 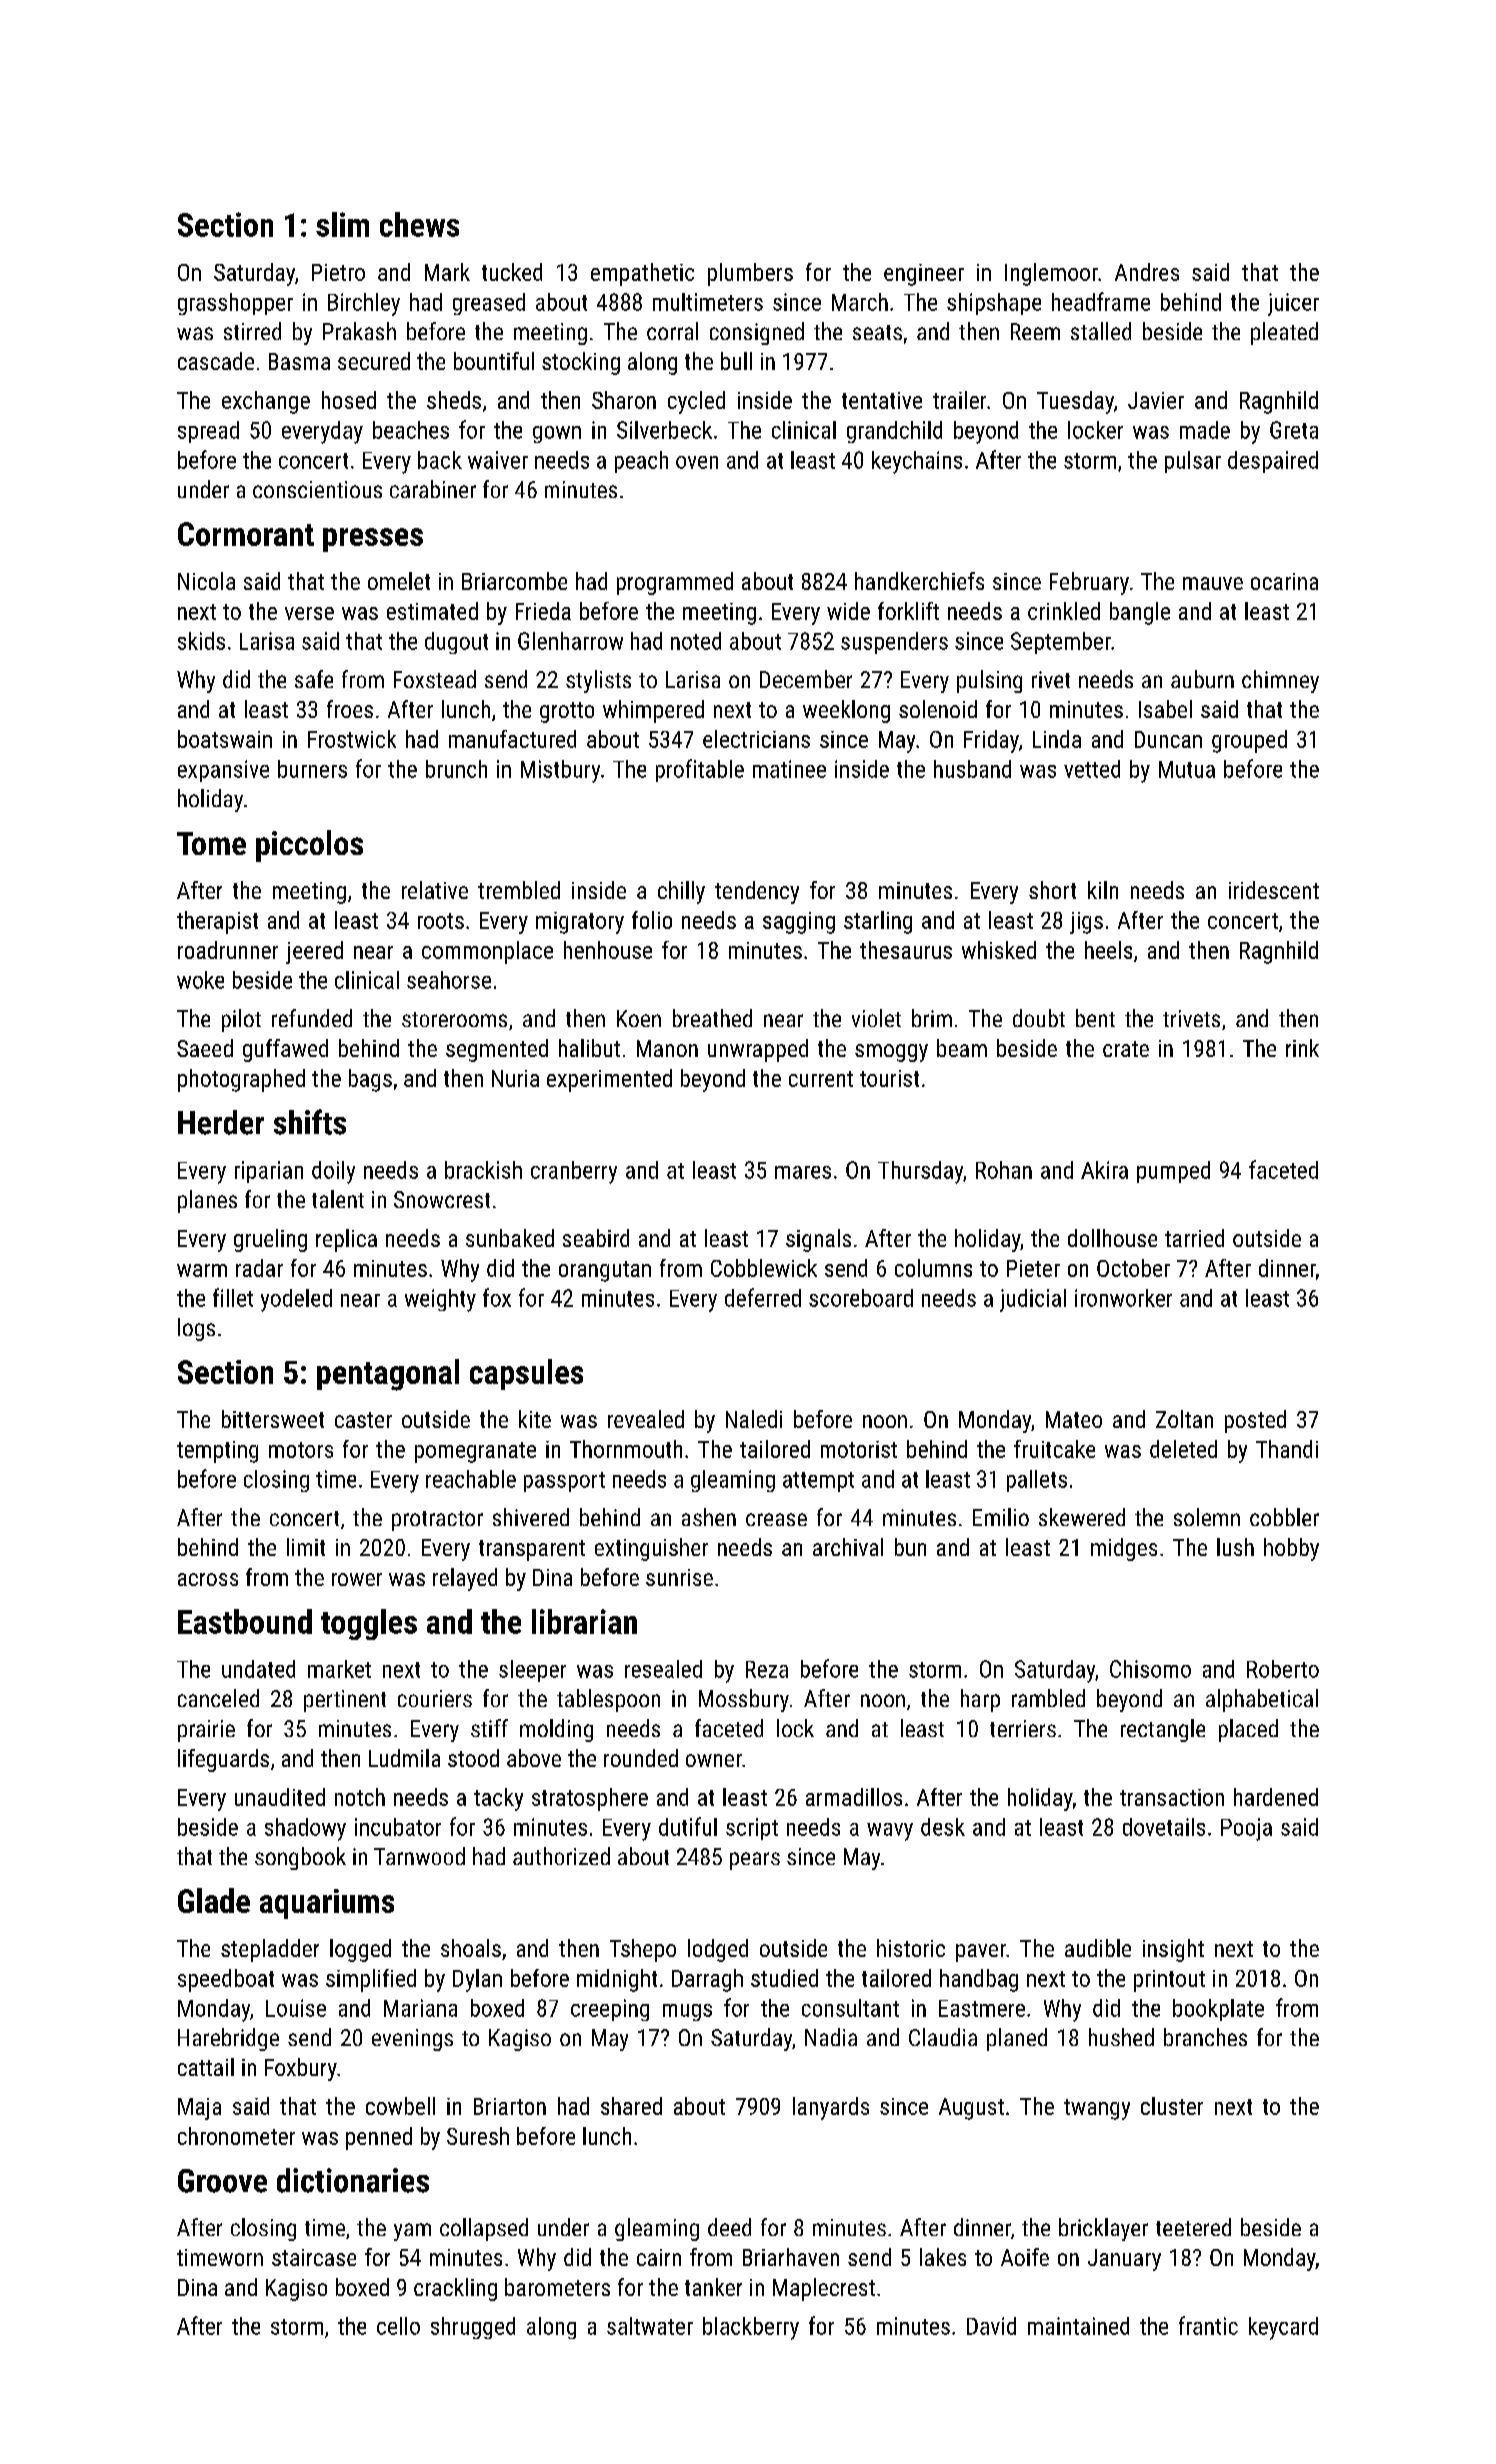 I want to click on doubt, so click(x=1039, y=1018).
